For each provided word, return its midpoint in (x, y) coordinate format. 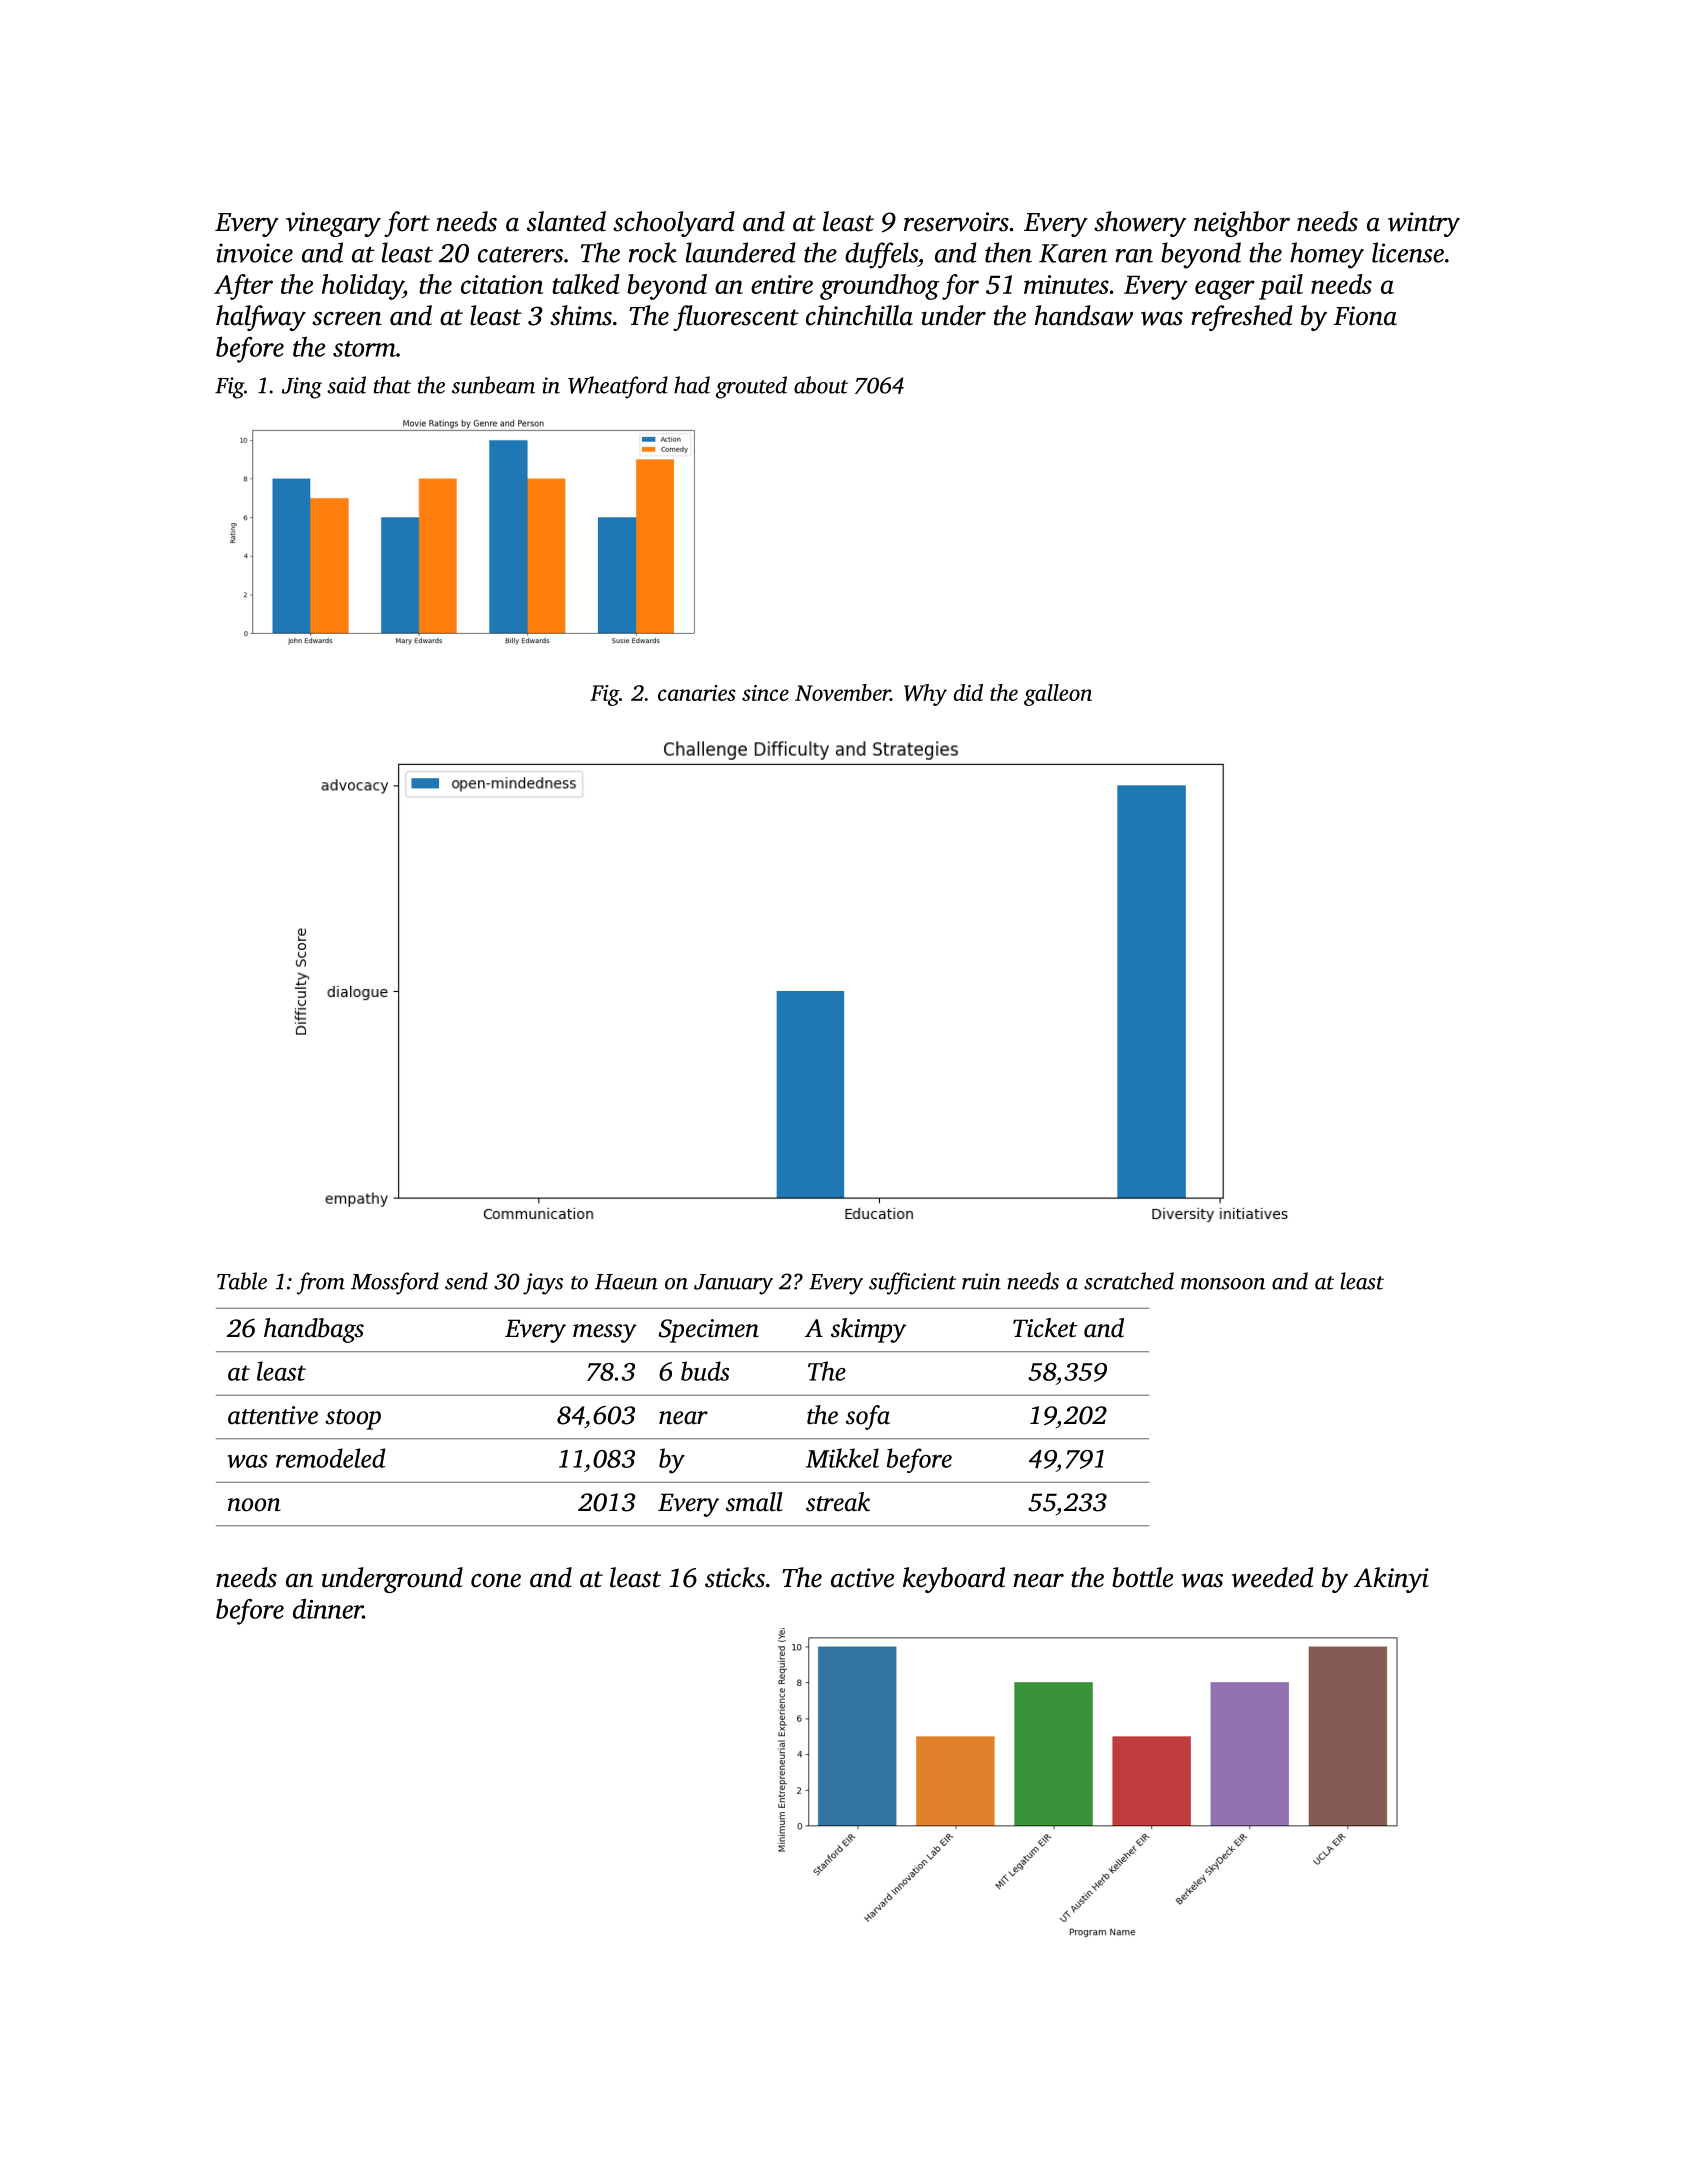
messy (605, 1333)
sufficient (912, 1283)
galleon (1058, 695)
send (466, 1281)
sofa (868, 1417)
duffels (881, 255)
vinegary (333, 224)
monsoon (1223, 1284)
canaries (697, 693)
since (765, 693)
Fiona (1365, 316)
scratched (1129, 1281)
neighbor (1242, 224)
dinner (328, 1609)
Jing (302, 388)
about (821, 385)
